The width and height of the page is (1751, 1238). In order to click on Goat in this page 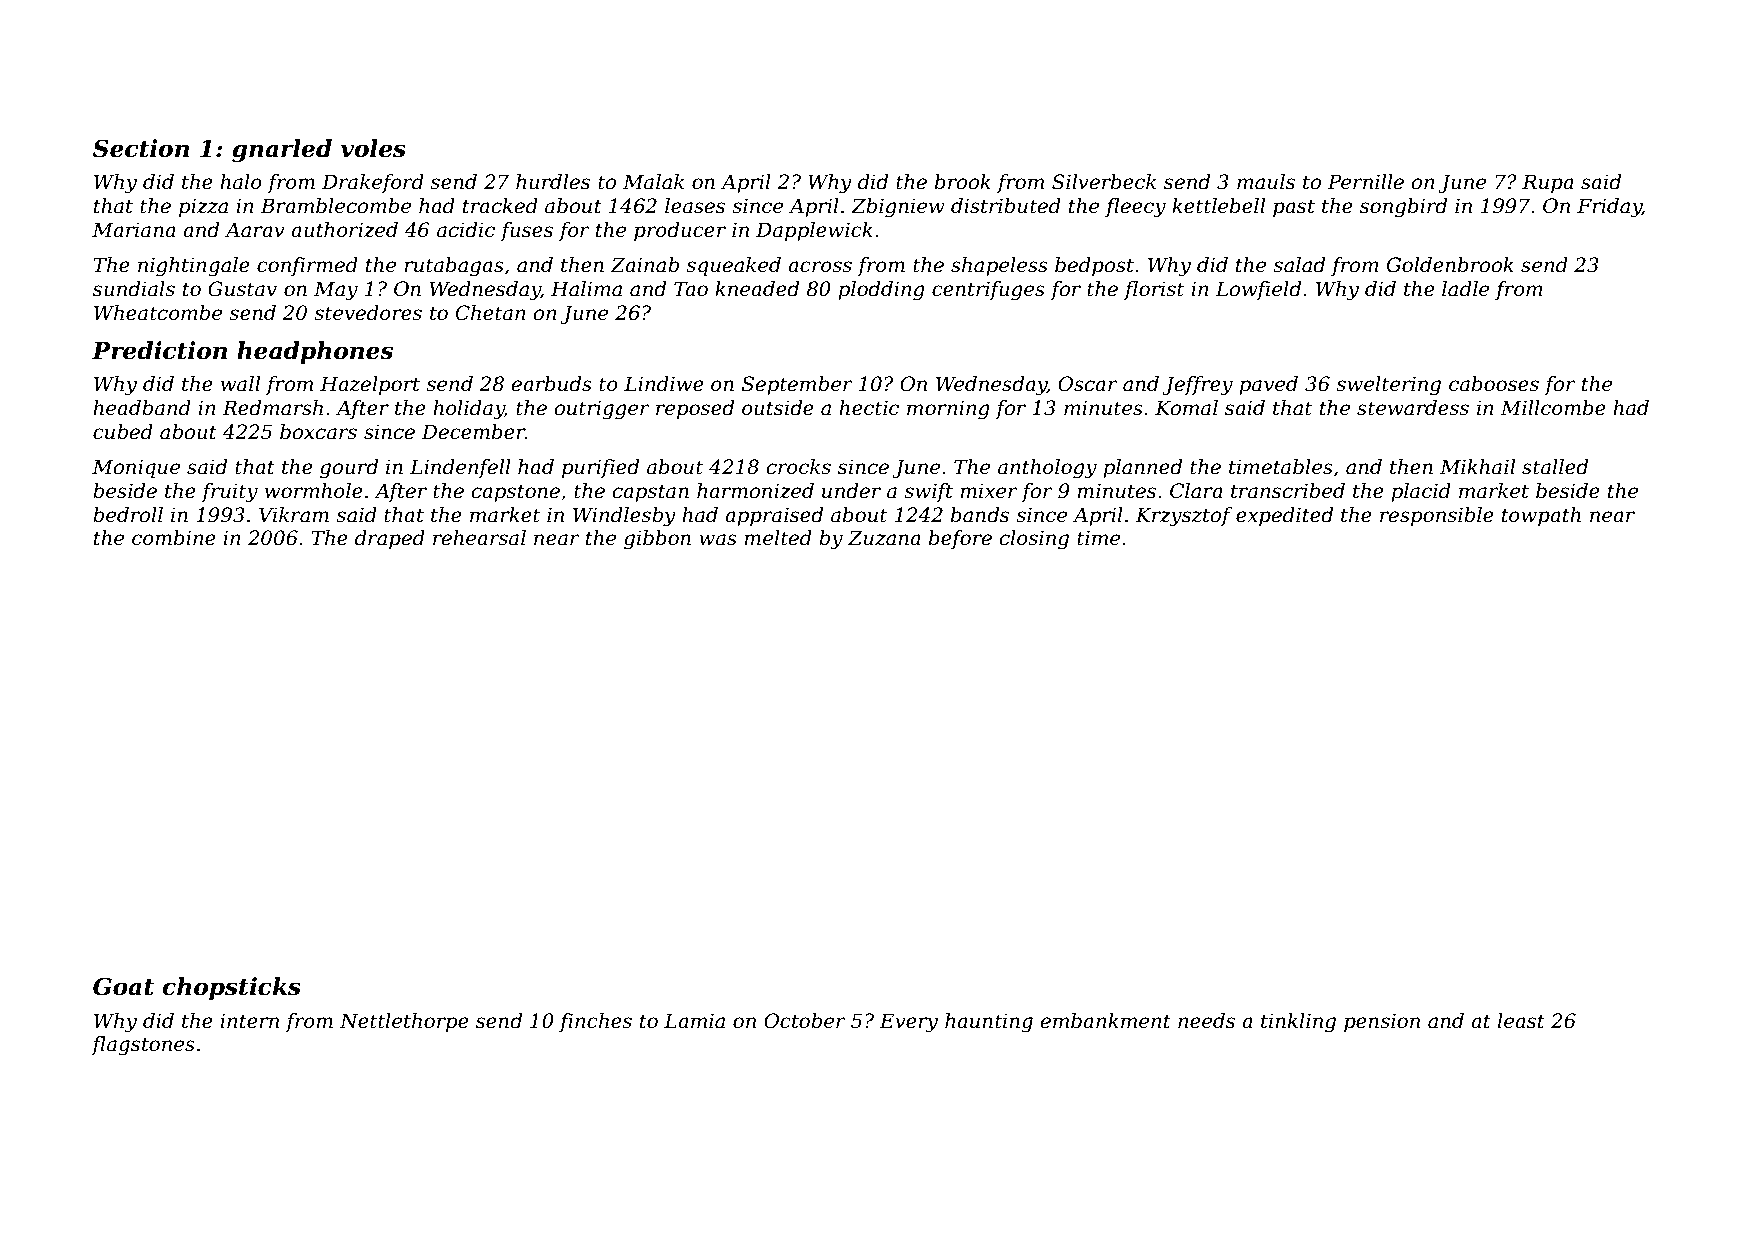, I will do `click(123, 986)`.
